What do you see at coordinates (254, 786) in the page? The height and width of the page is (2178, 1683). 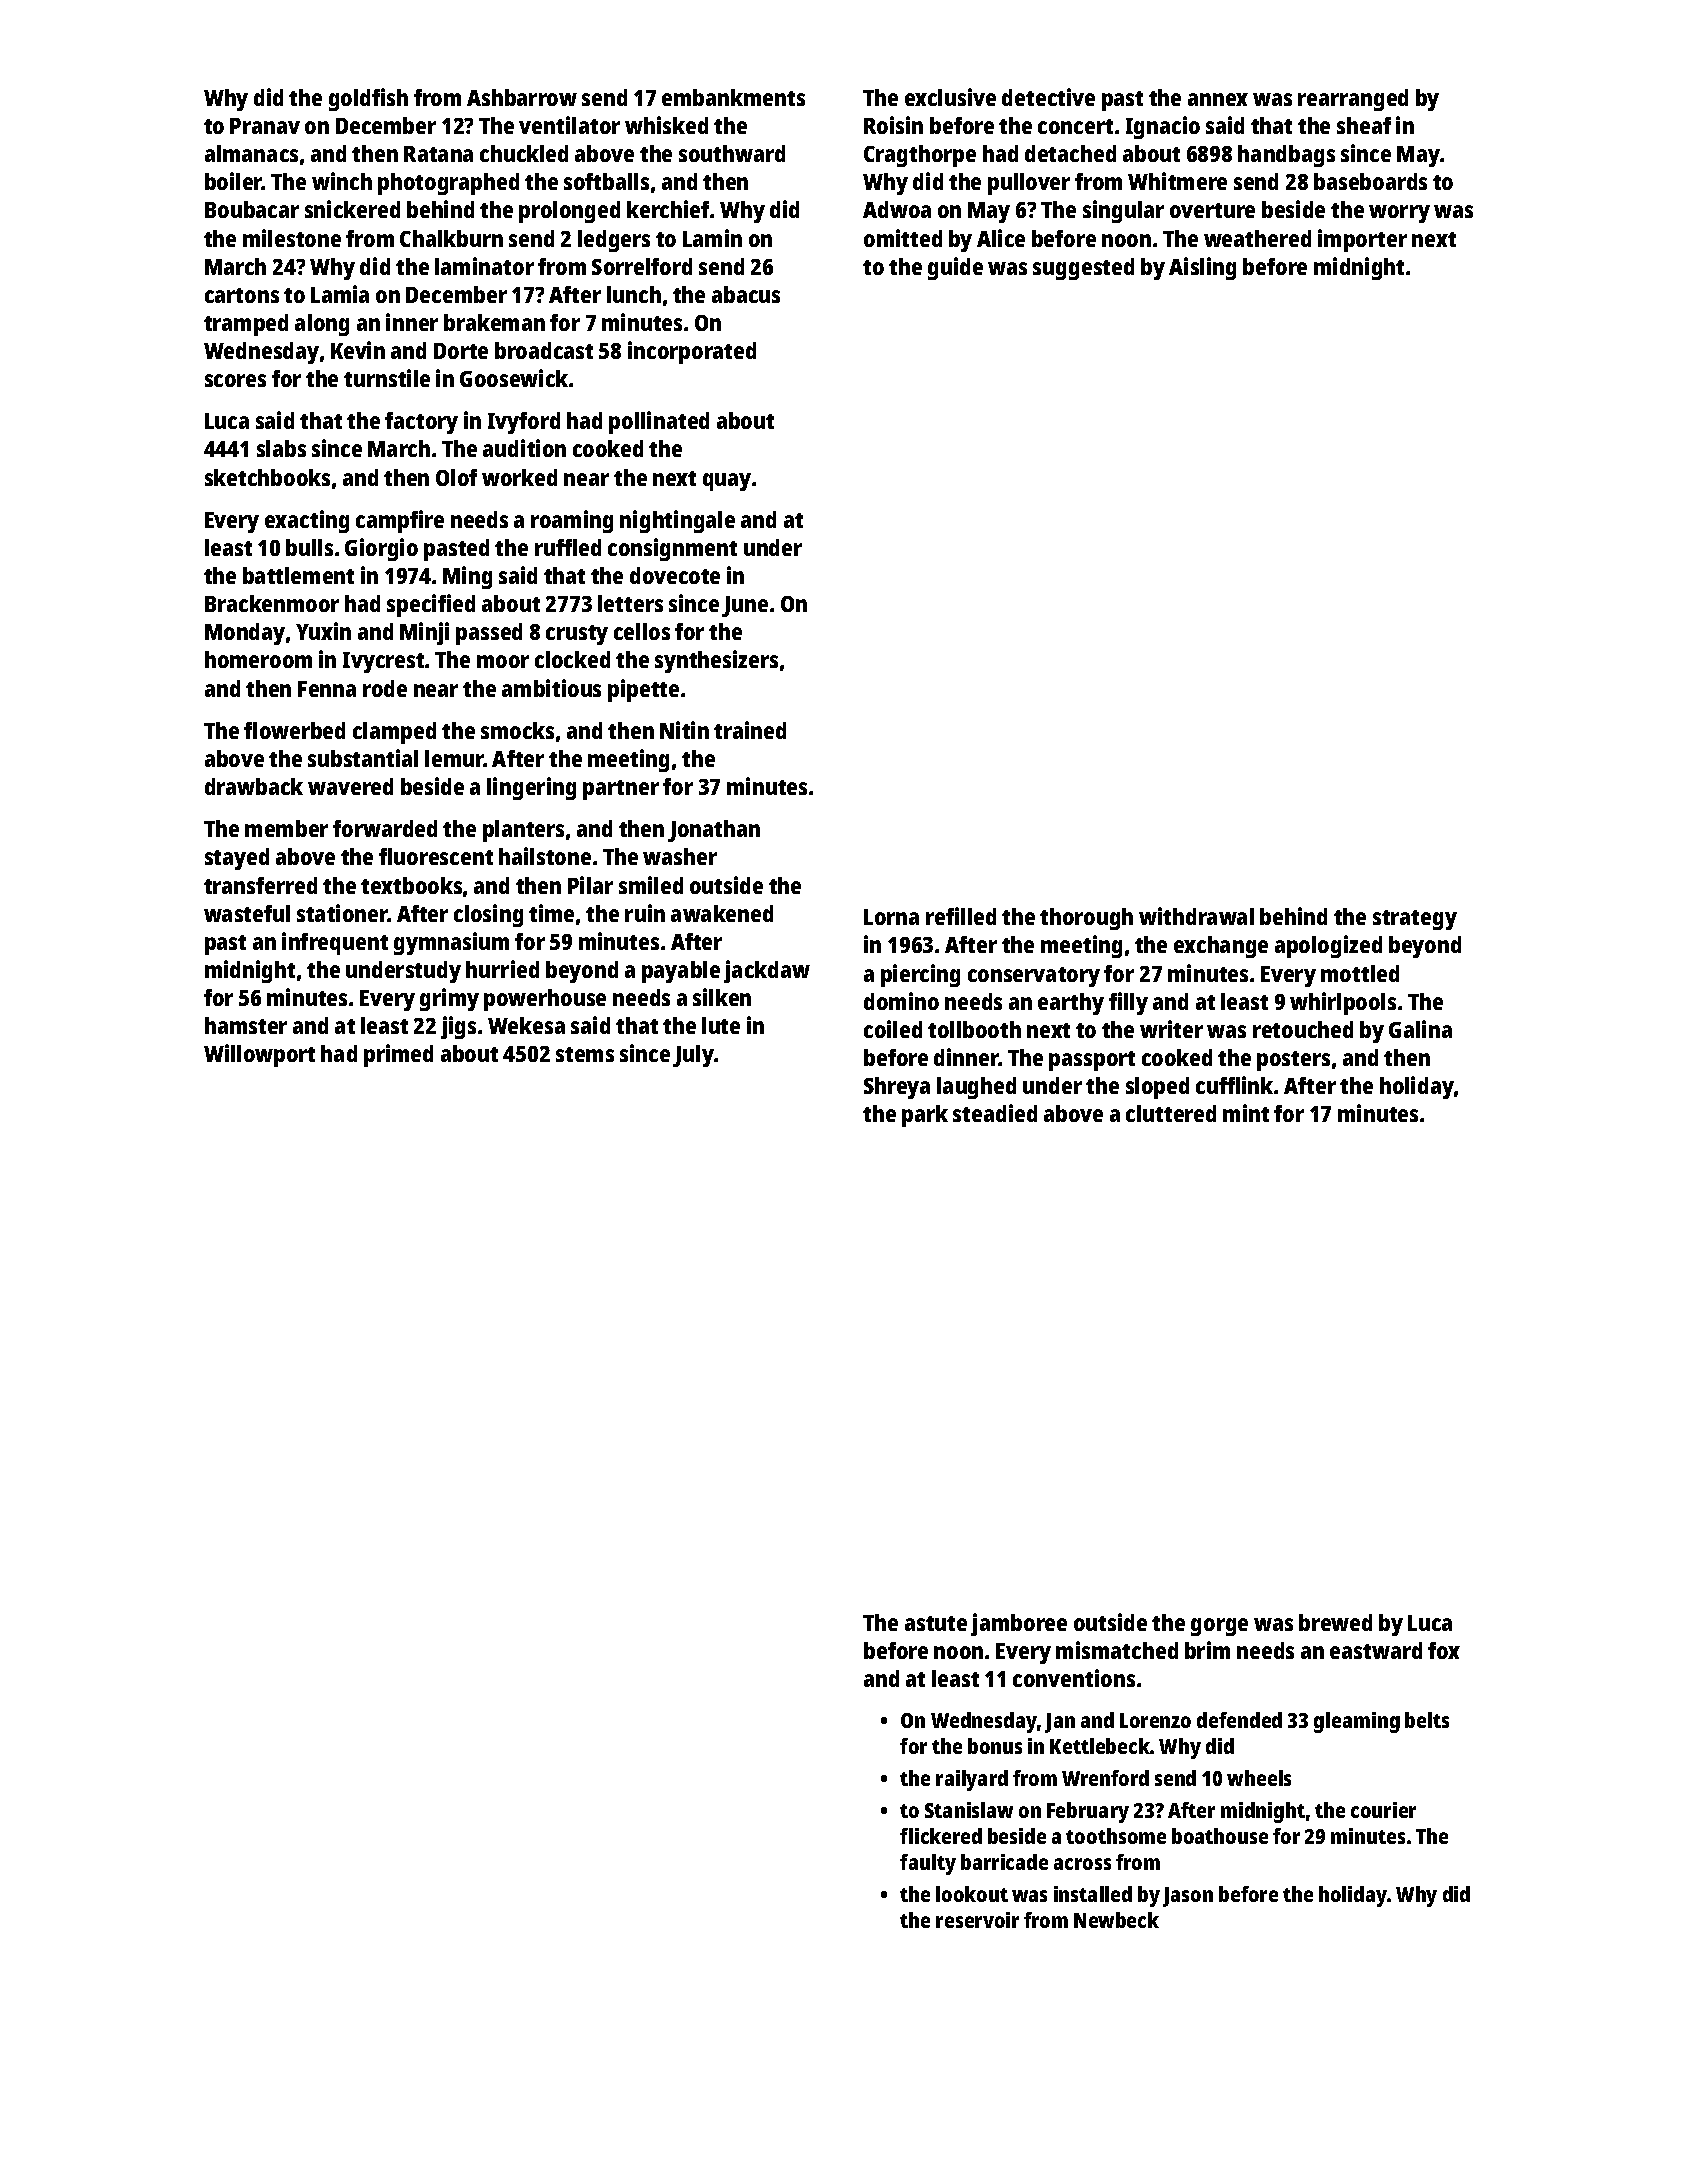 I see `drawback` at bounding box center [254, 786].
